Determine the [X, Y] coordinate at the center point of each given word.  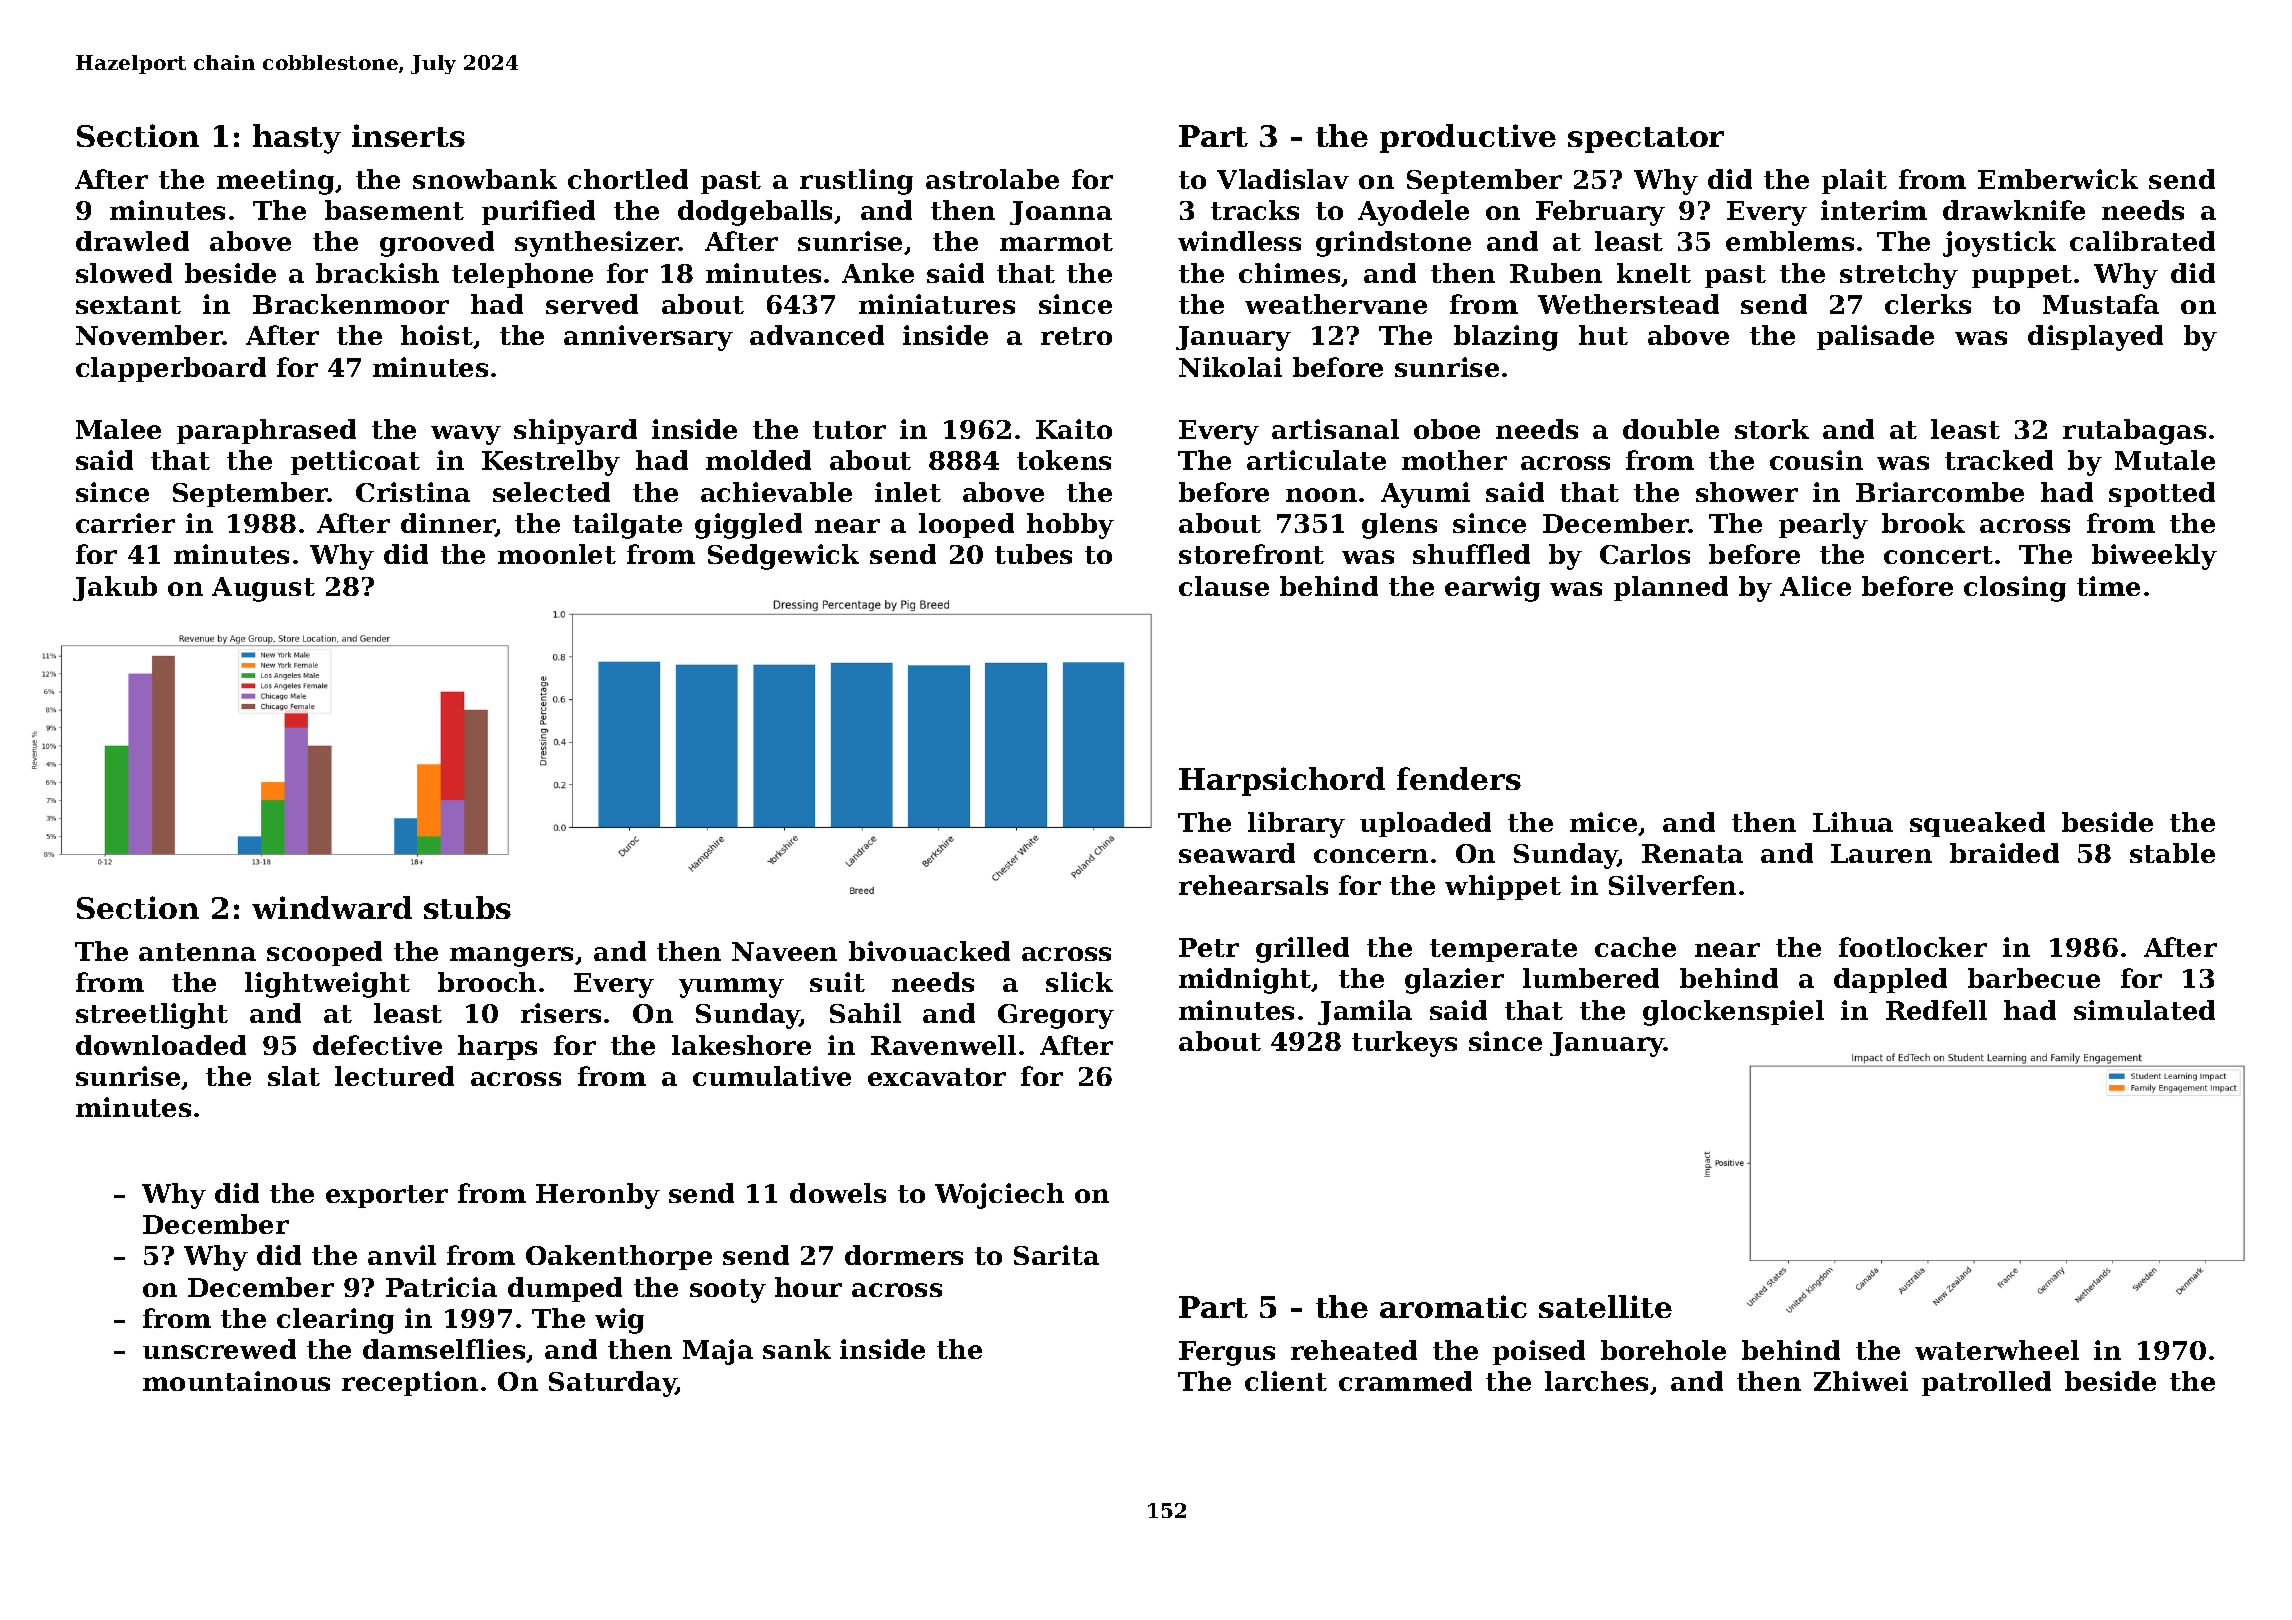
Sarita [1056, 1255]
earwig [1492, 589]
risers [561, 1013]
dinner [448, 524]
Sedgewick [783, 557]
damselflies [445, 1350]
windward [332, 907]
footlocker [1913, 947]
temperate [1503, 950]
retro [1076, 336]
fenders [1459, 778]
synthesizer [597, 244]
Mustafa [2101, 304]
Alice [1815, 586]
